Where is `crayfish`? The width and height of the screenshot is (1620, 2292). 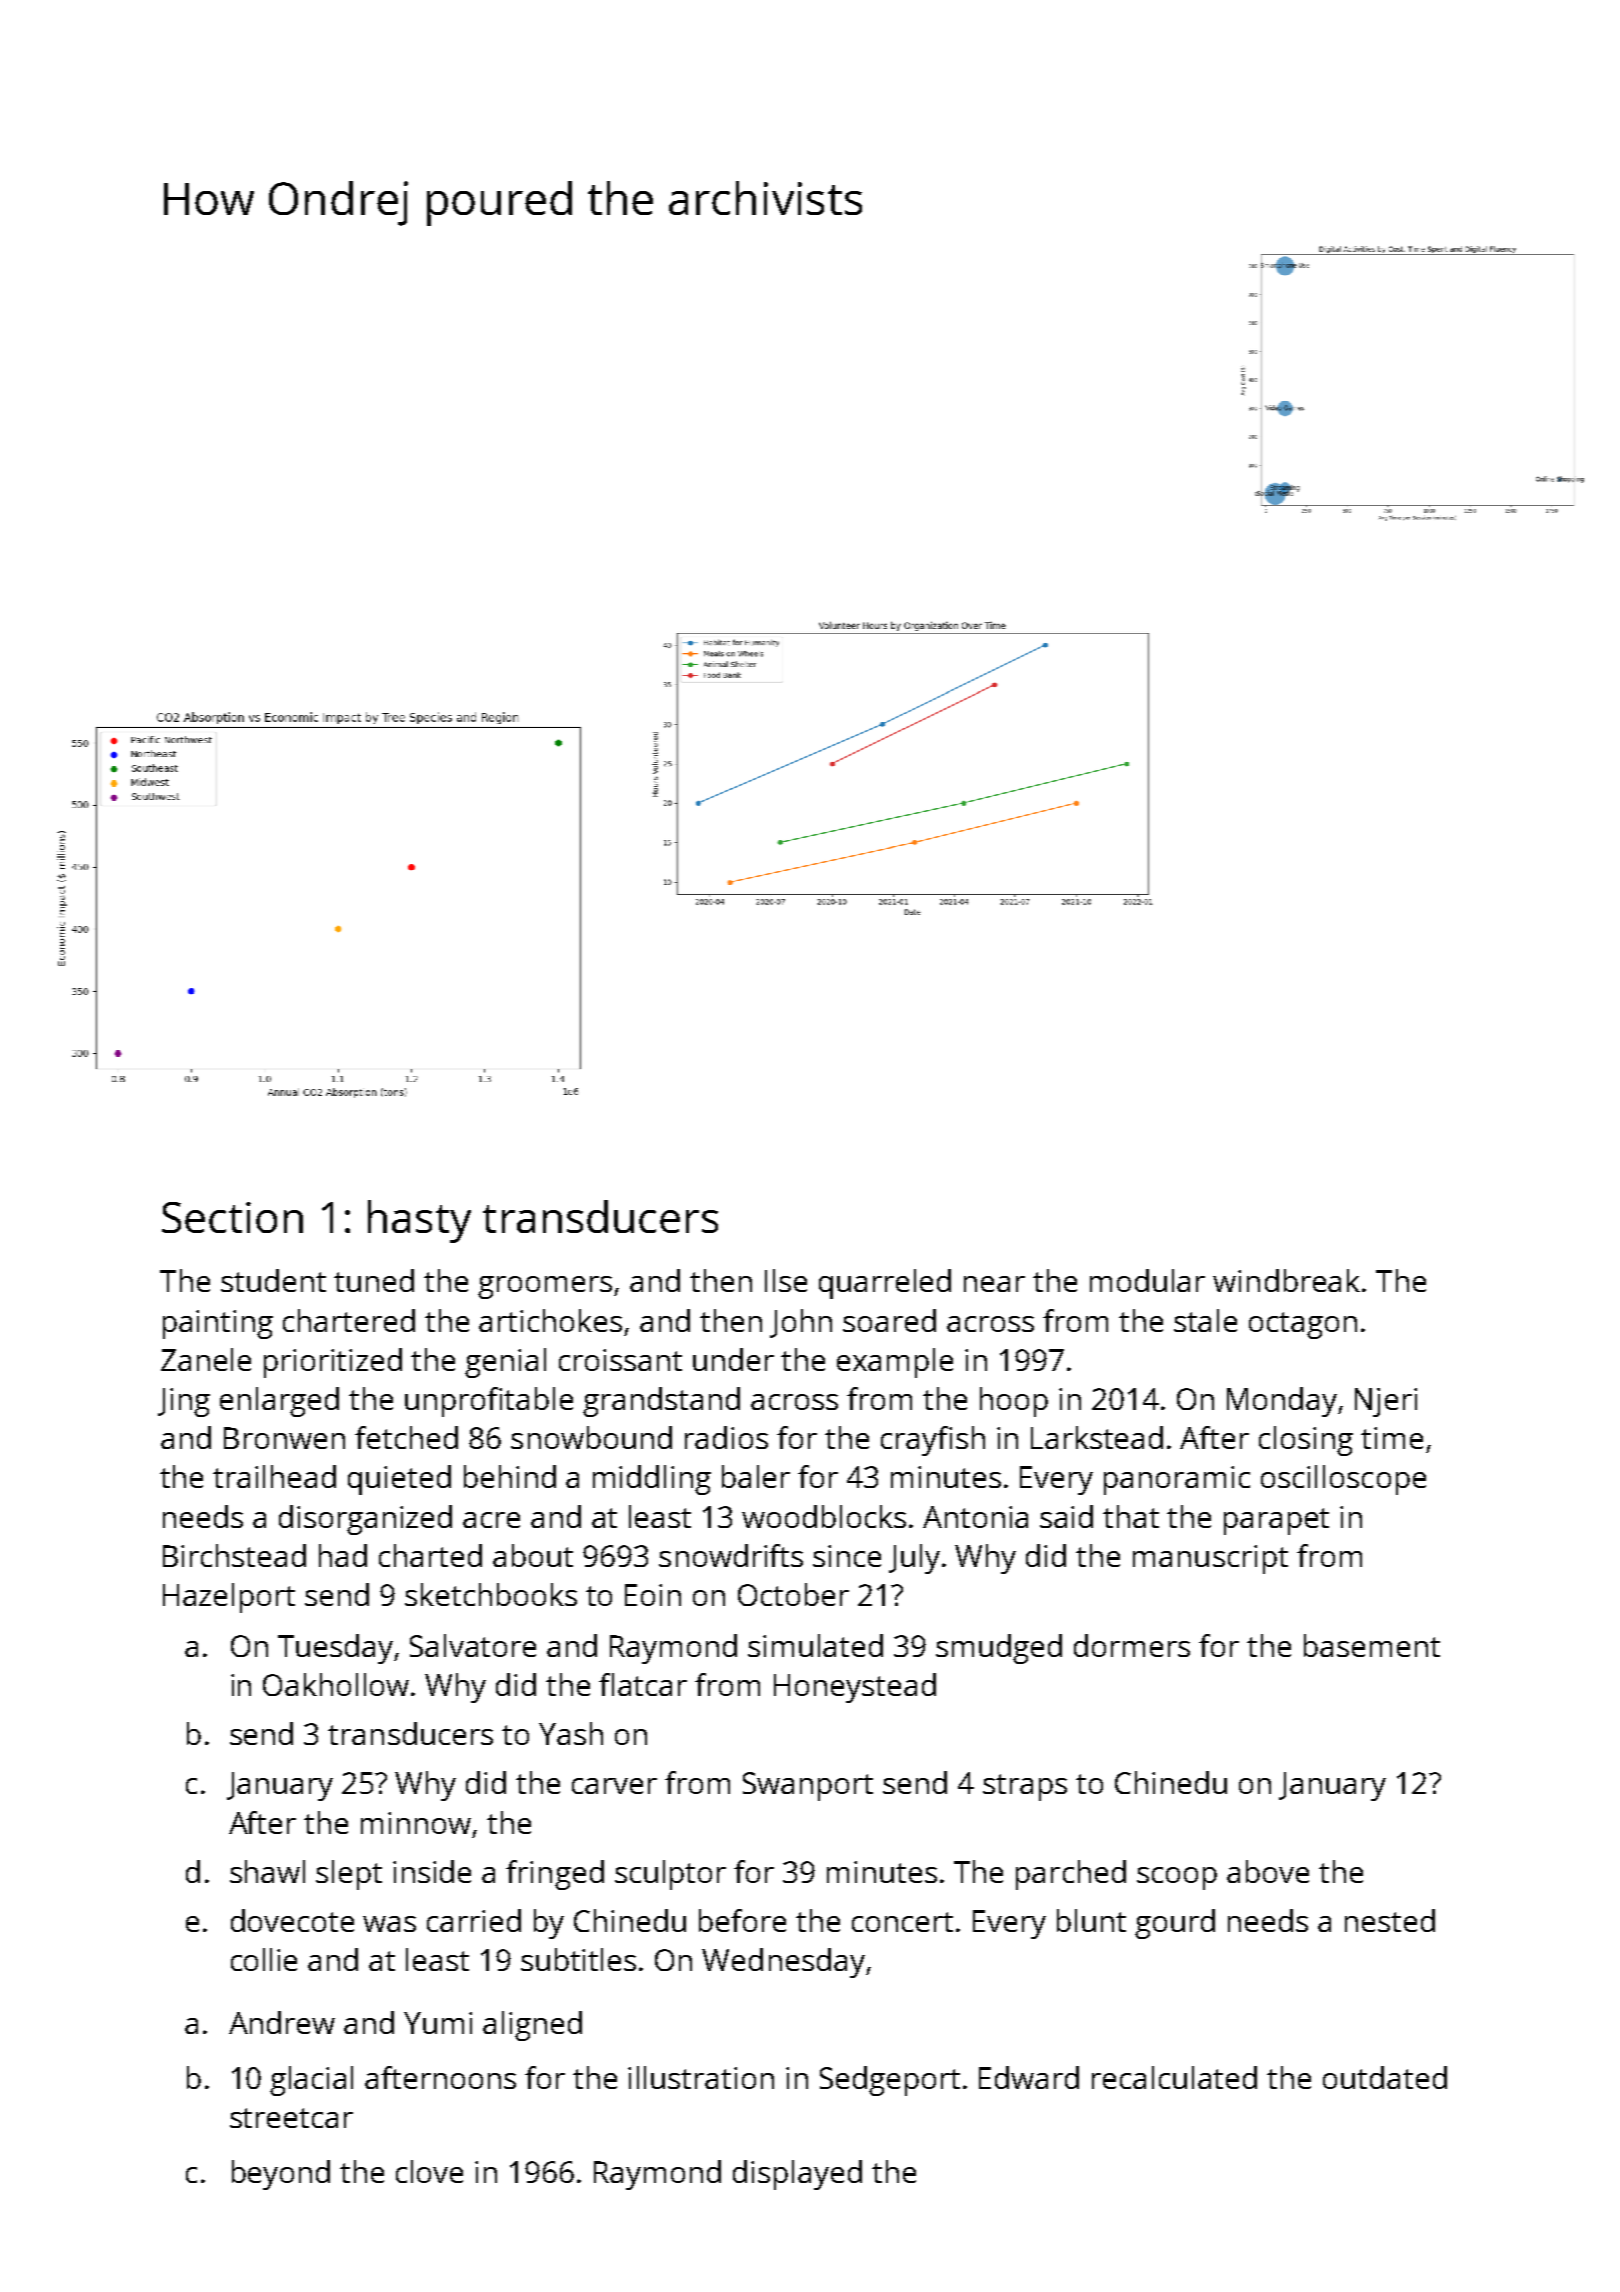
crayfish is located at coordinates (933, 1441).
